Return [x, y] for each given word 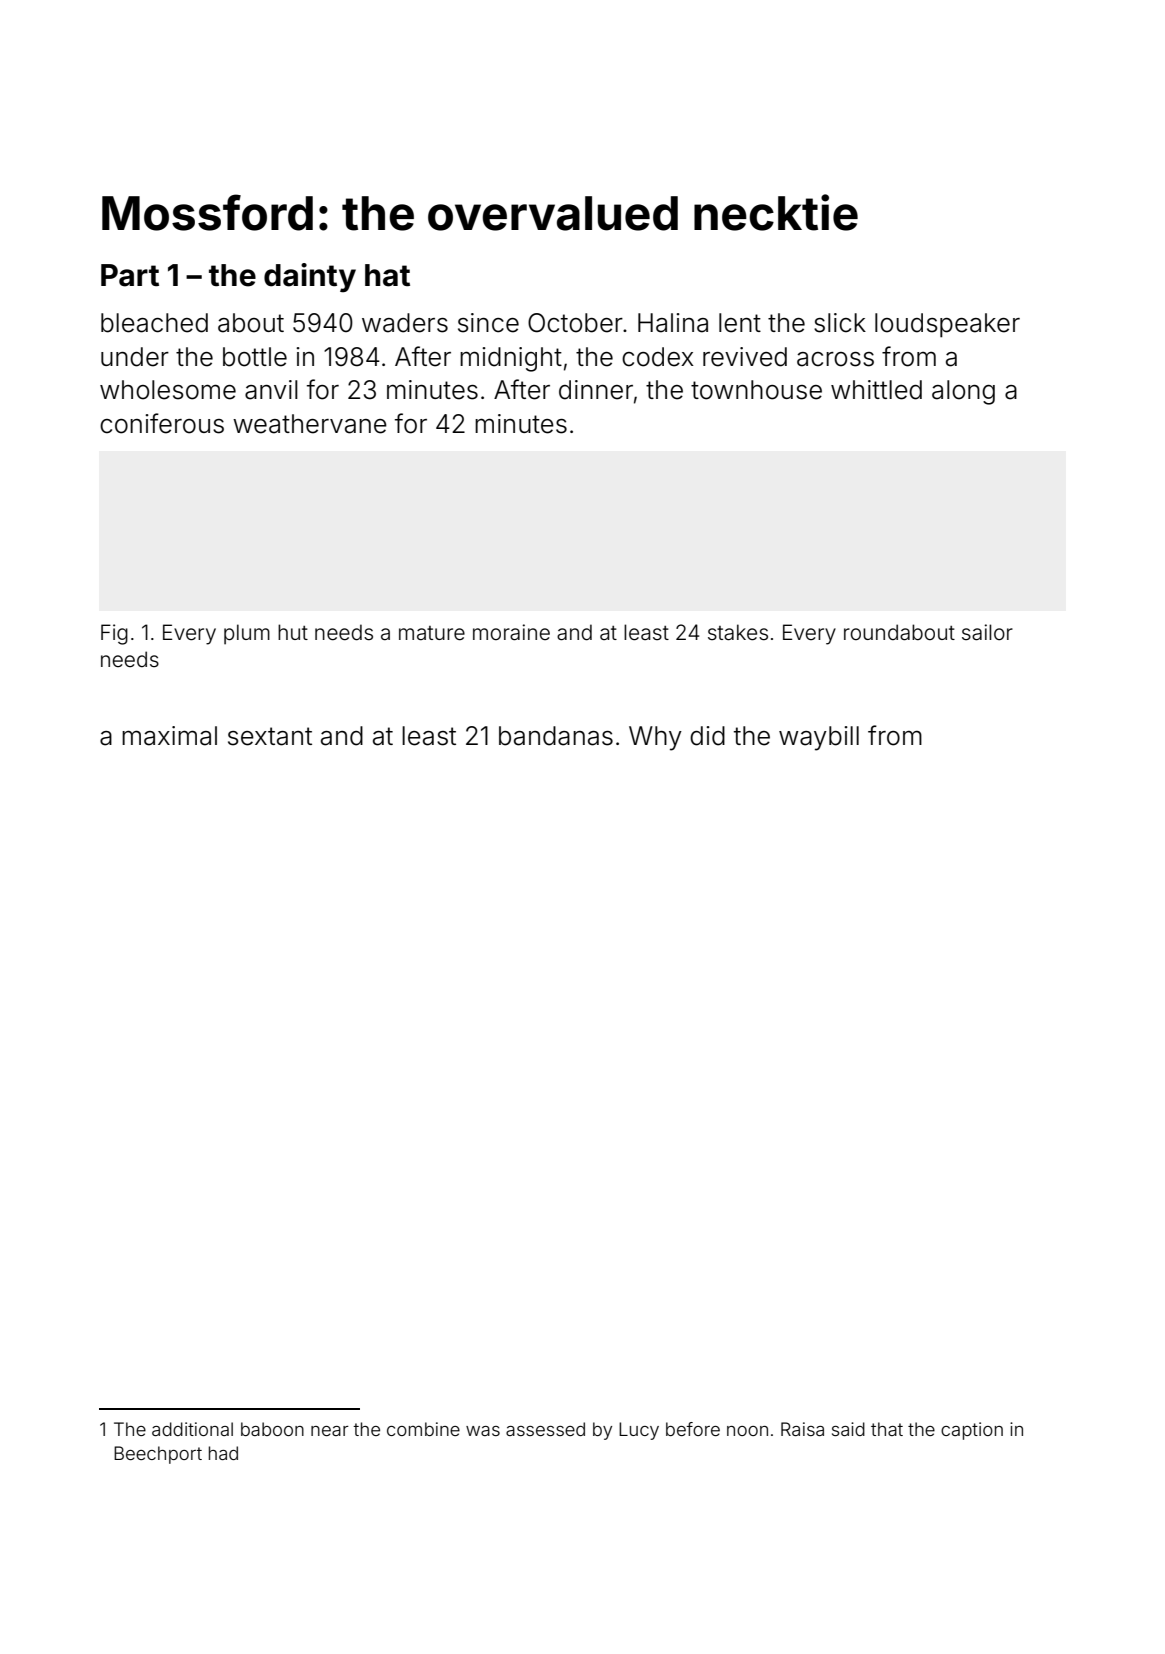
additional [192, 1429]
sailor [987, 632]
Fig [114, 634]
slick [840, 323]
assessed [545, 1429]
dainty [310, 278]
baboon [272, 1429]
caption [972, 1431]
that [887, 1429]
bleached [154, 323]
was [483, 1431]
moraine [511, 632]
